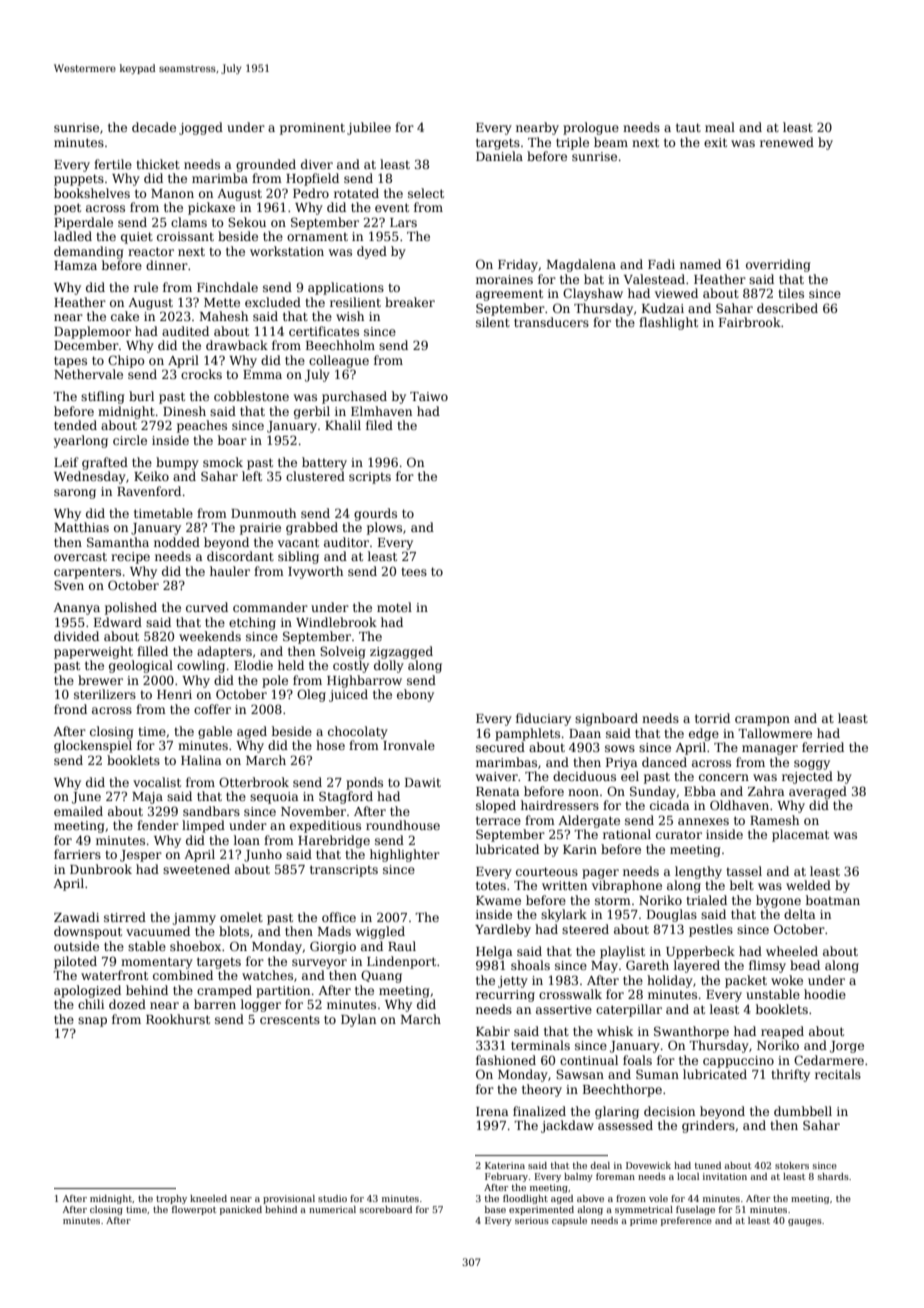 The image size is (924, 1308). What do you see at coordinates (241, 1210) in the screenshot?
I see `panicked` at bounding box center [241, 1210].
